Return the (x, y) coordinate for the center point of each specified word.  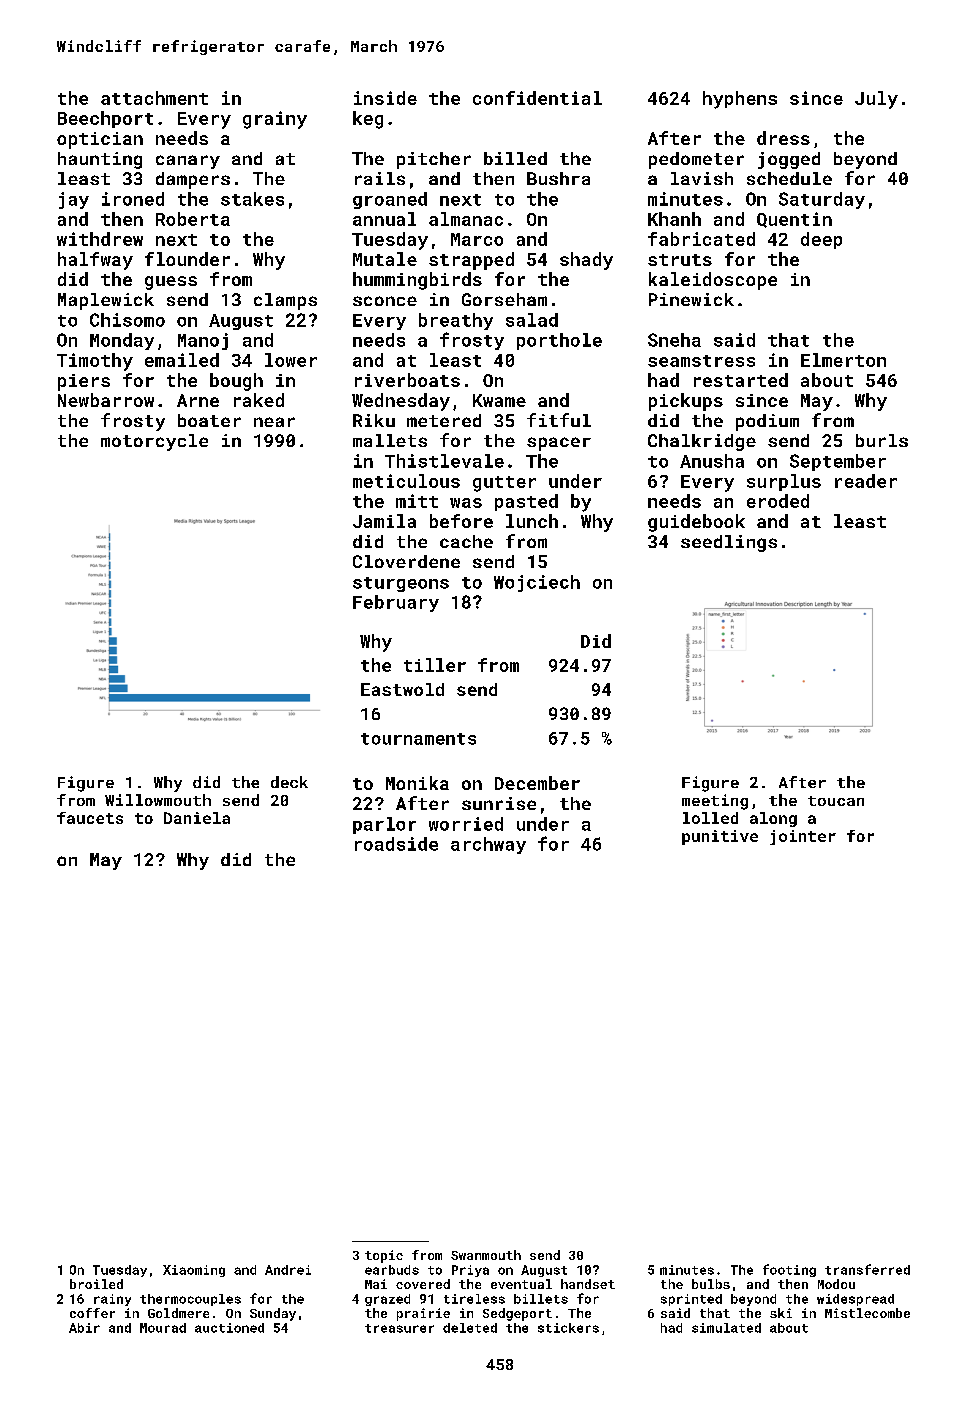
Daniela (197, 818)
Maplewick (106, 301)
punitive (720, 837)
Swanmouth (486, 1255)
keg (368, 120)
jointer (803, 837)
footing (789, 1270)
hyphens (740, 100)
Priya (470, 1271)
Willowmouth (158, 800)
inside (385, 98)
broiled (96, 1284)
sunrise (499, 803)
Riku (374, 420)
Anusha (712, 461)
